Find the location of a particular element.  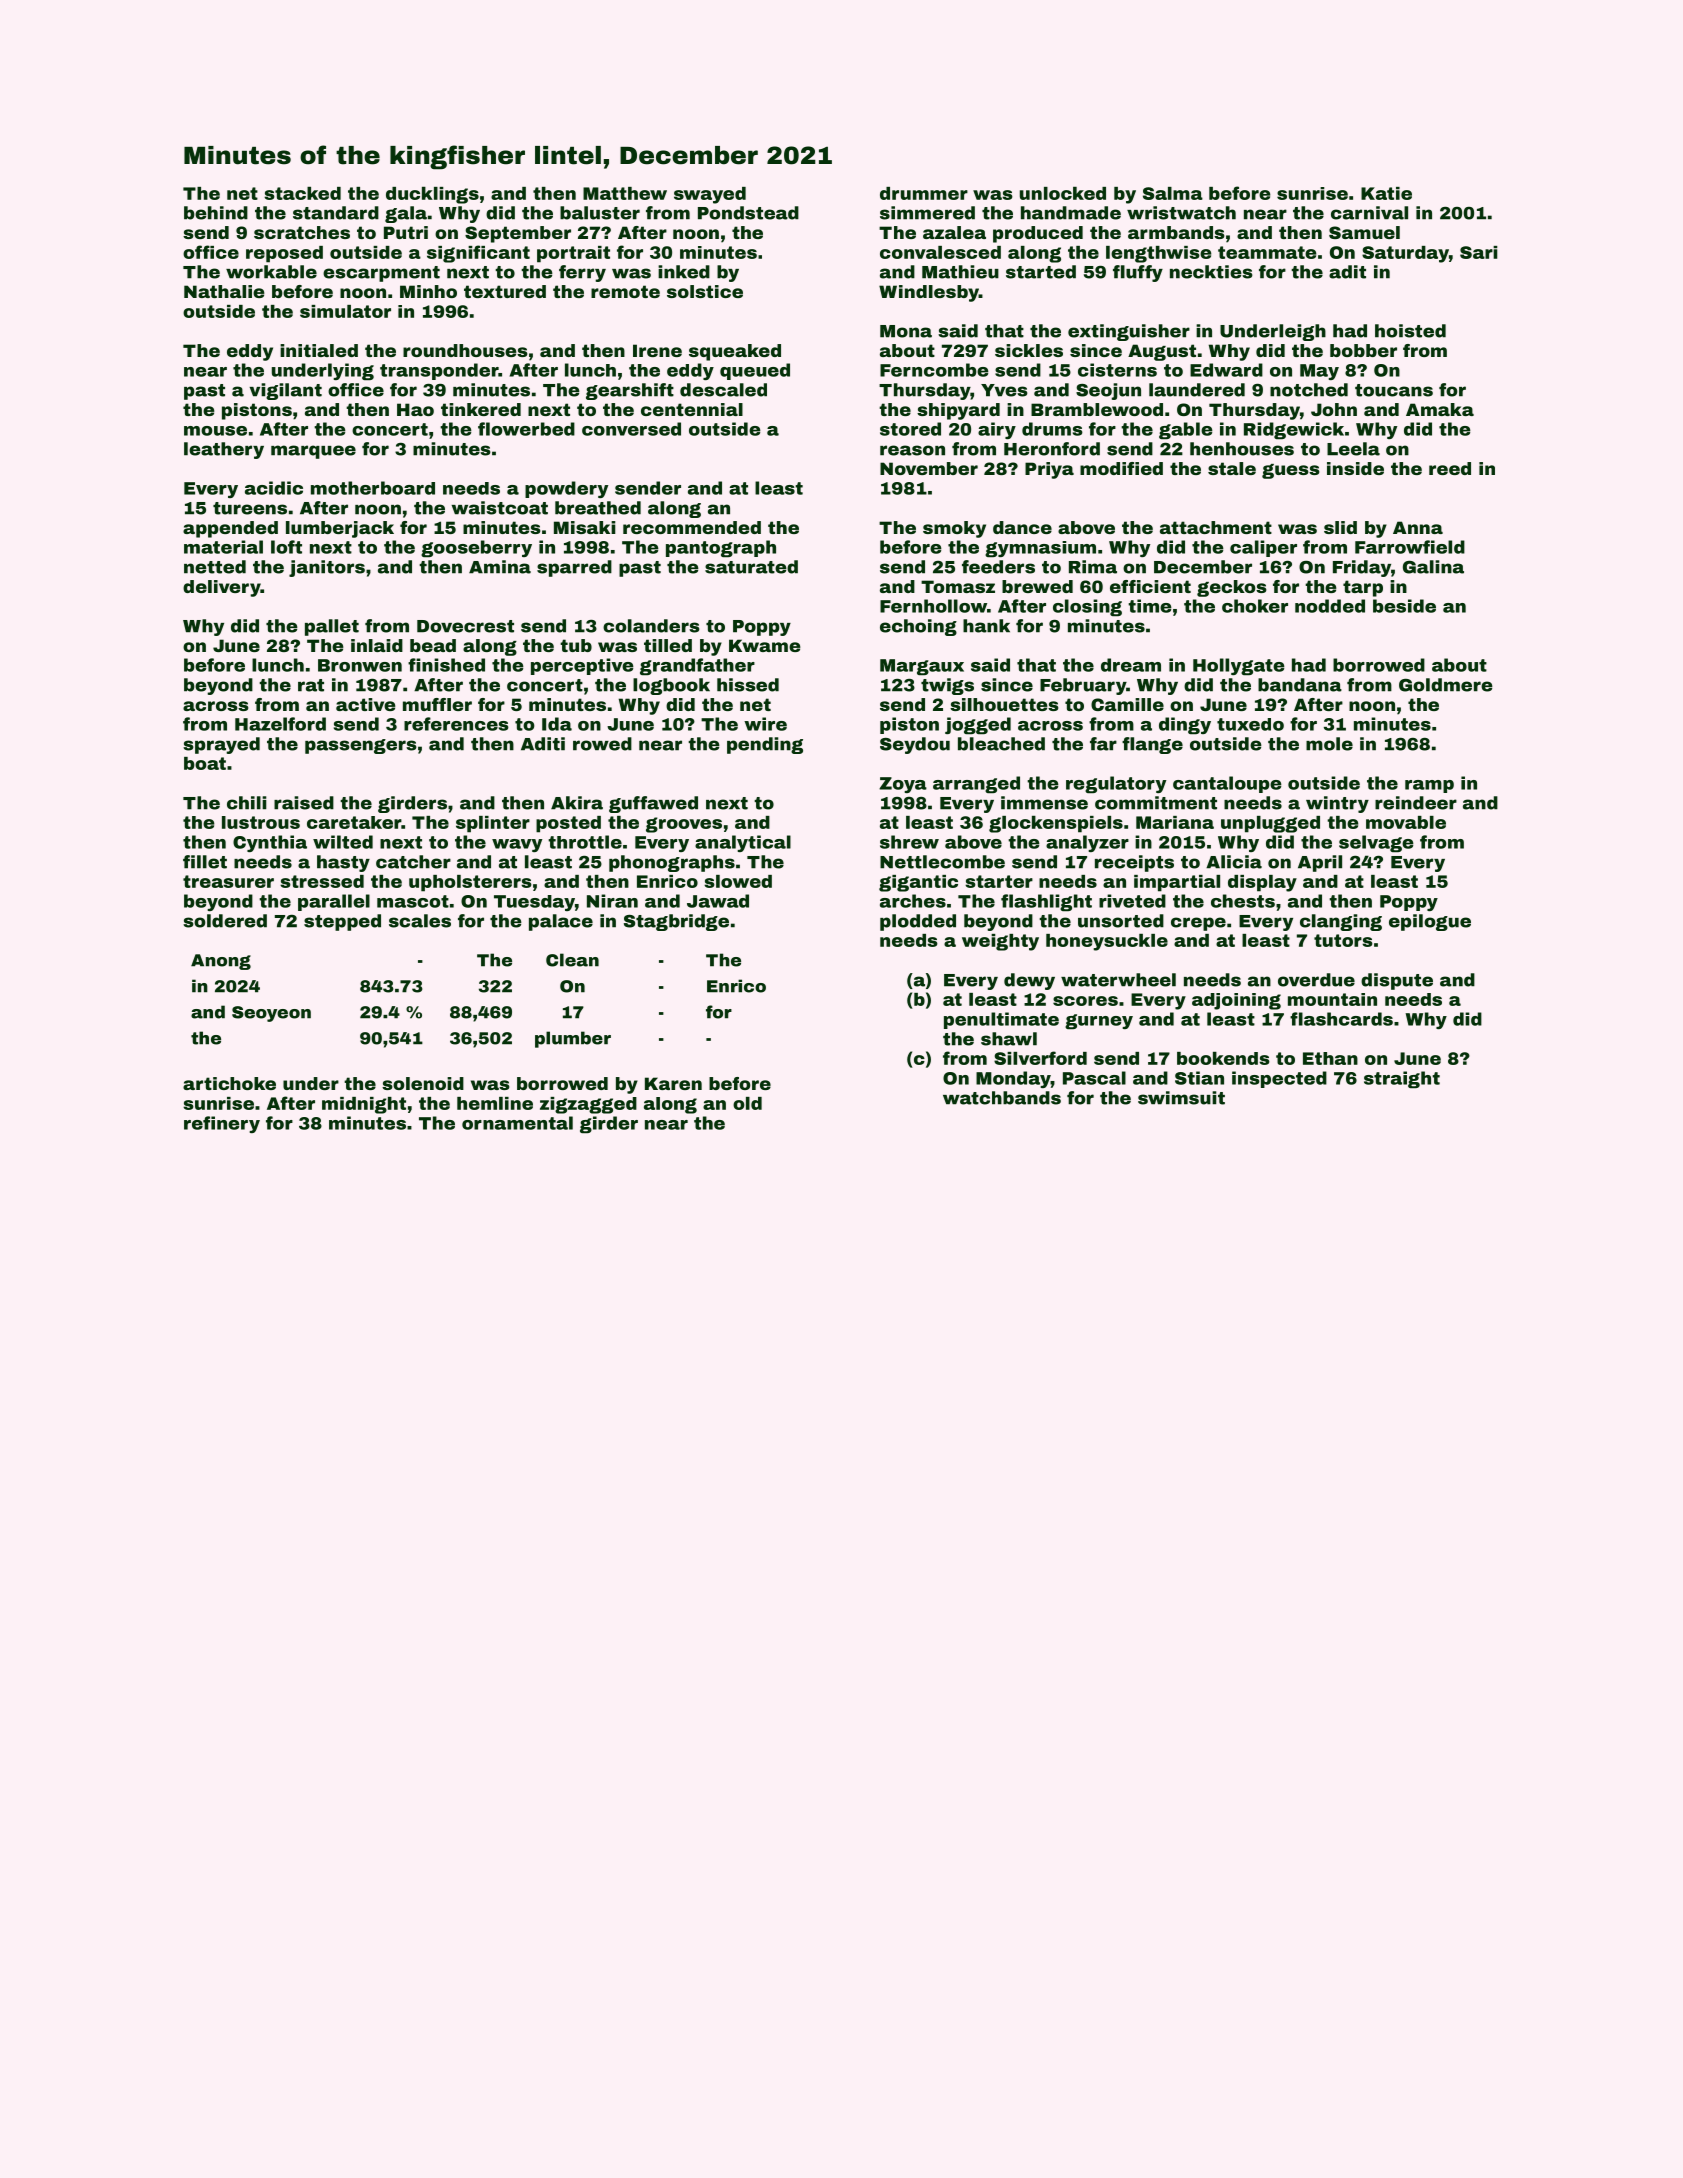

leathery is located at coordinates (224, 450).
